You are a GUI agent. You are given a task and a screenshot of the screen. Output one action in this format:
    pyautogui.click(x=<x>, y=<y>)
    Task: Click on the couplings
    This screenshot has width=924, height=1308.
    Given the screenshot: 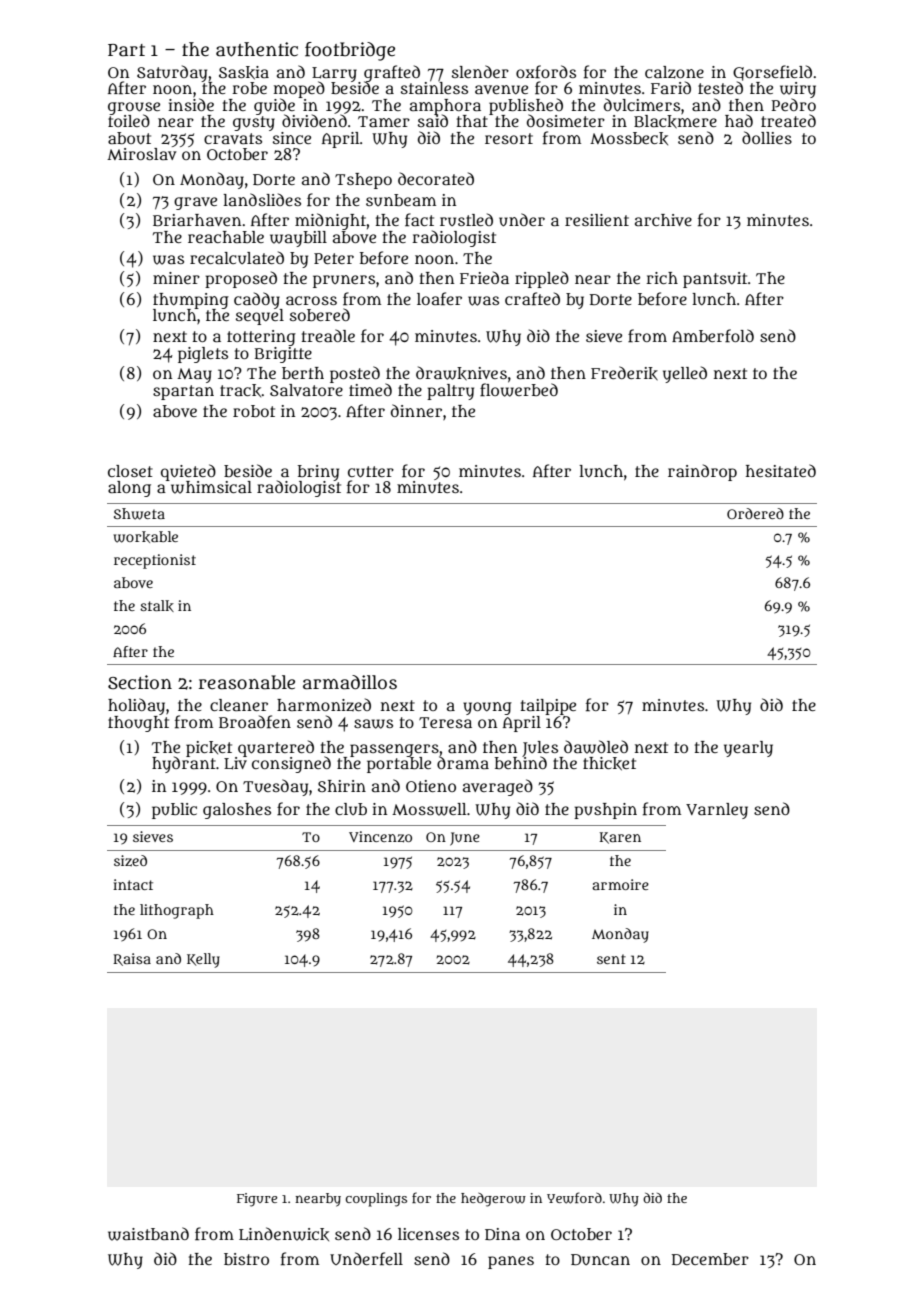 What is the action you would take?
    pyautogui.click(x=376, y=1200)
